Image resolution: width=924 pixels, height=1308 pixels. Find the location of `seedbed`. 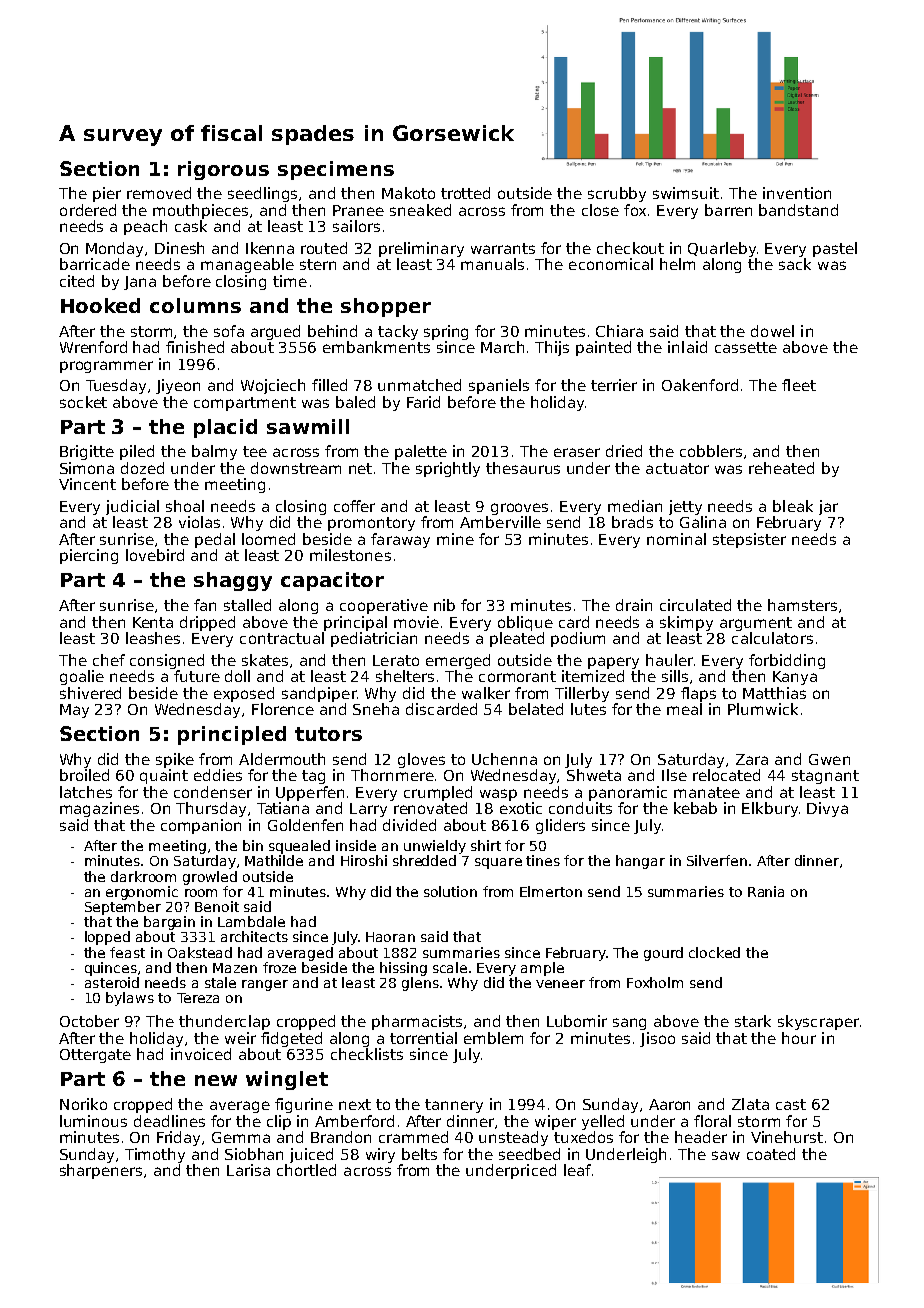

seedbed is located at coordinates (529, 1154).
